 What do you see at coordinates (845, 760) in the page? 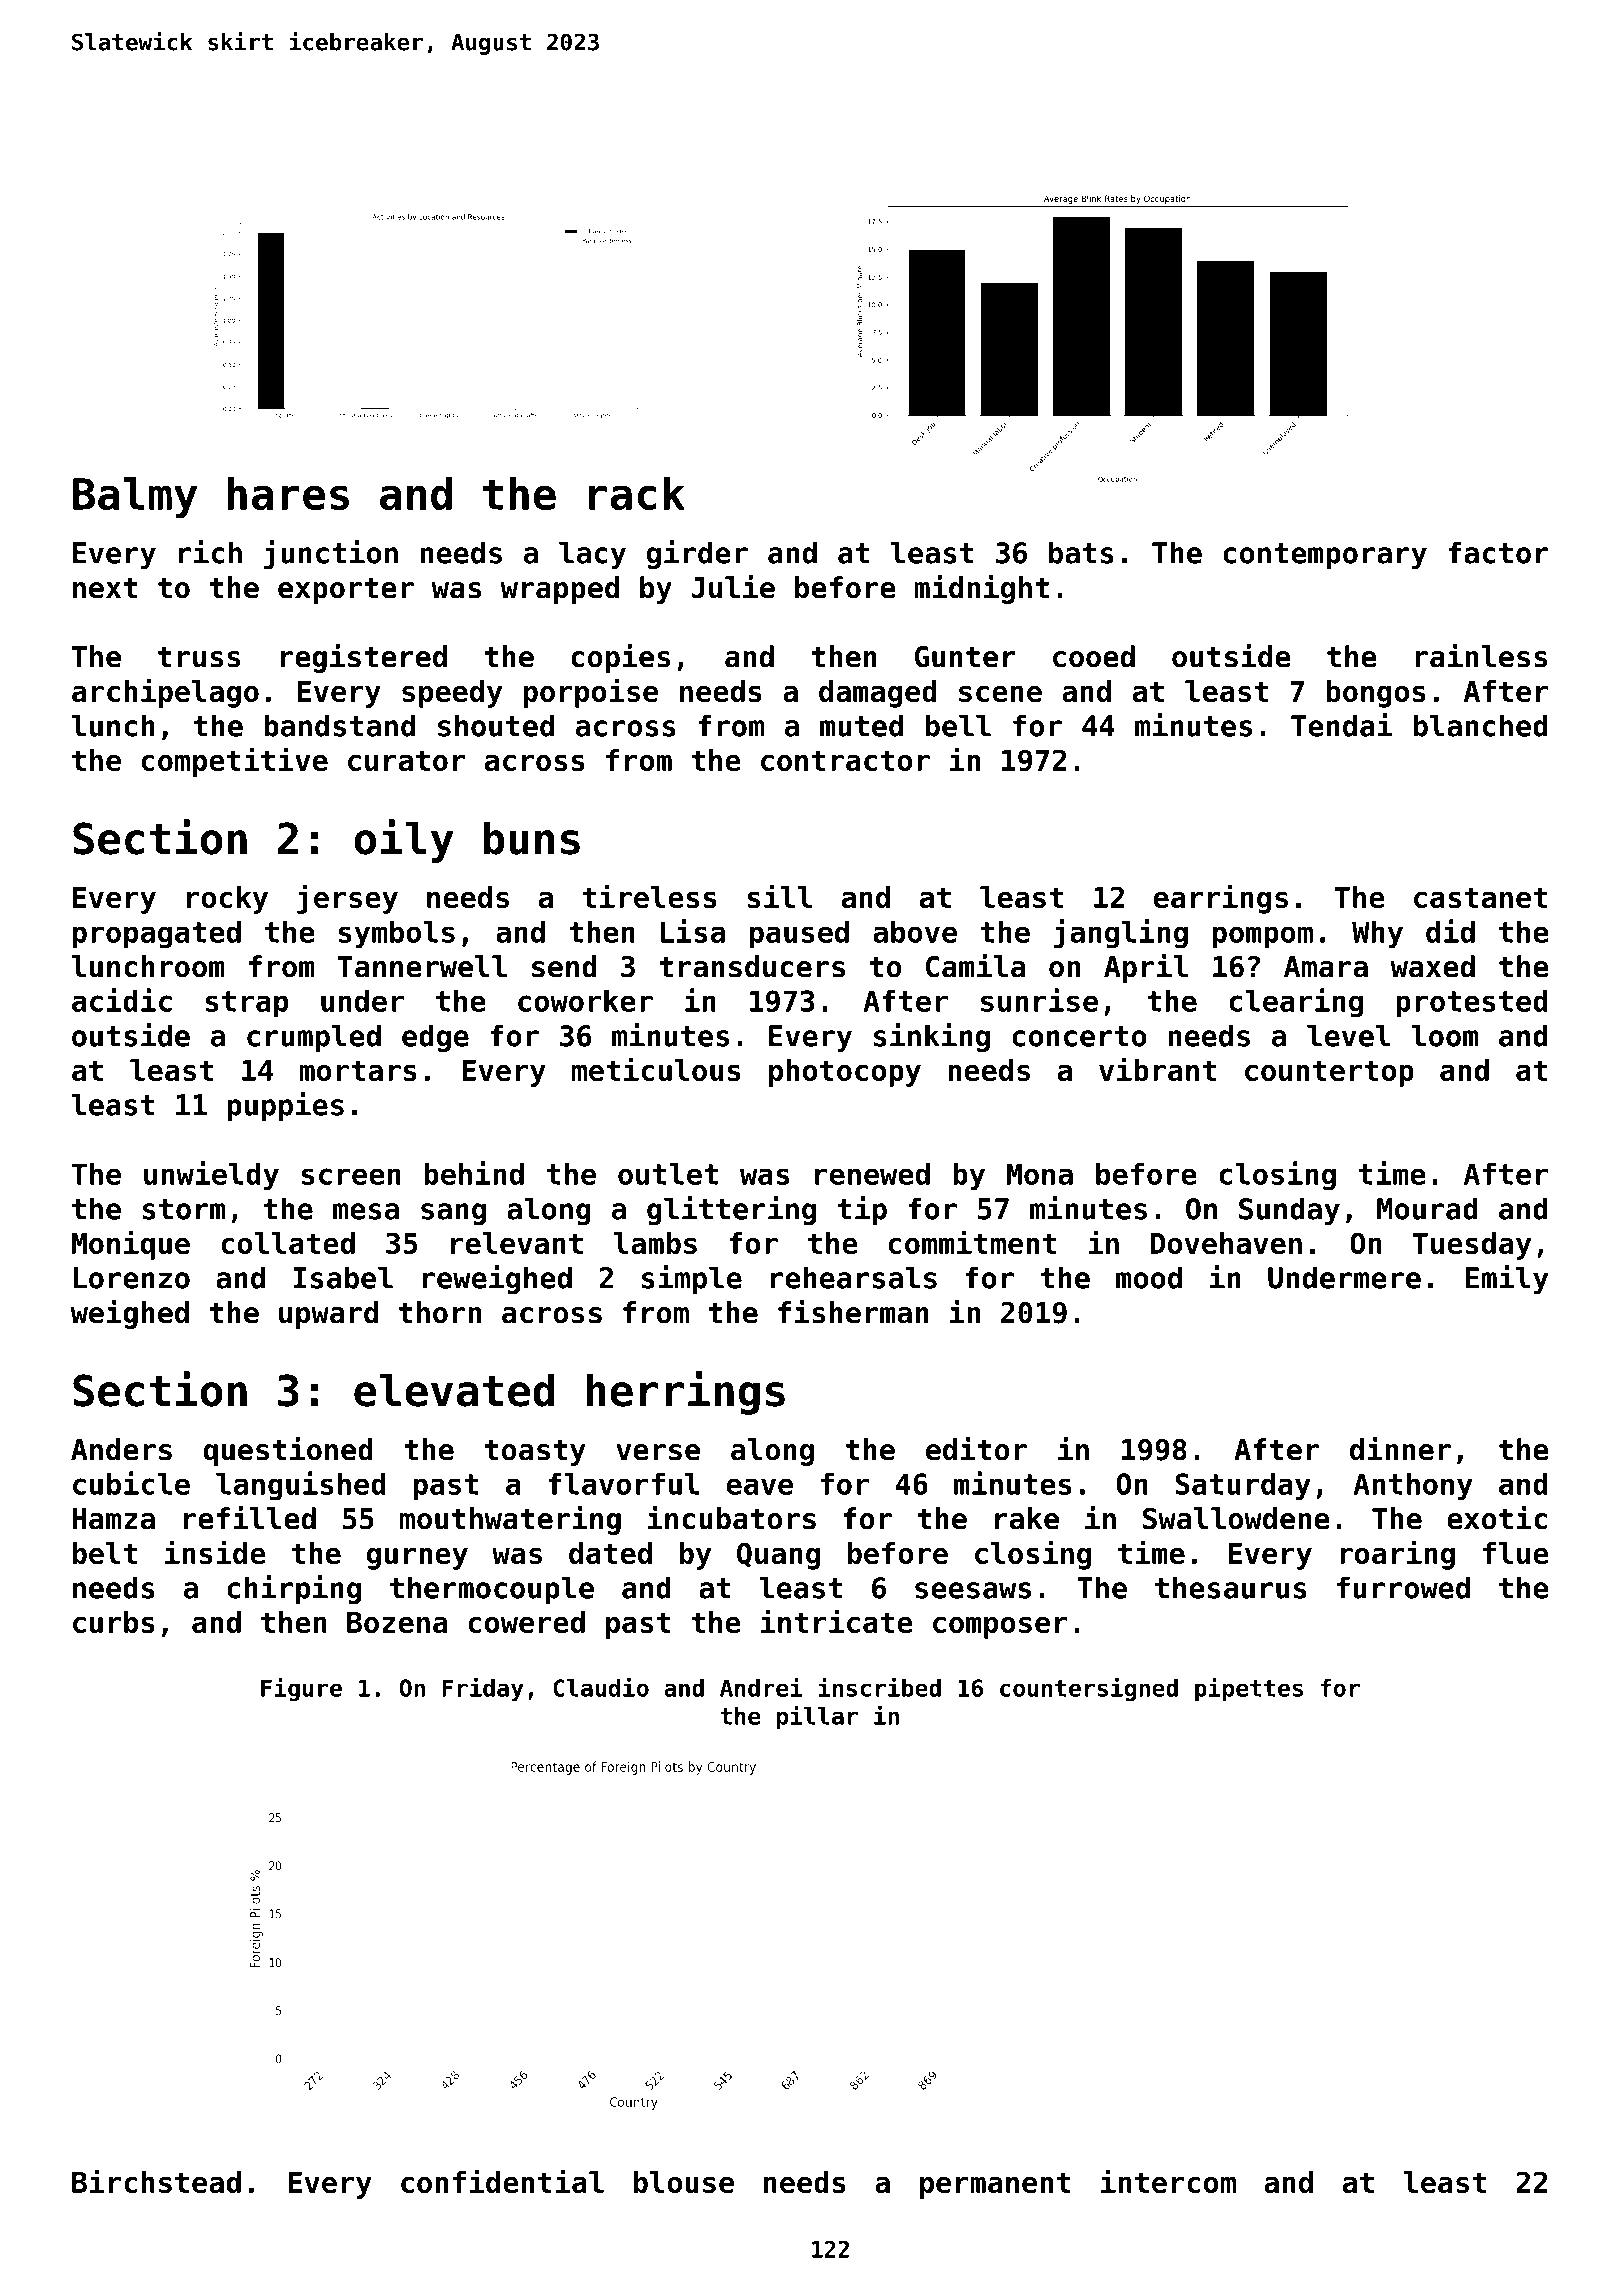
I see `contractor` at bounding box center [845, 760].
